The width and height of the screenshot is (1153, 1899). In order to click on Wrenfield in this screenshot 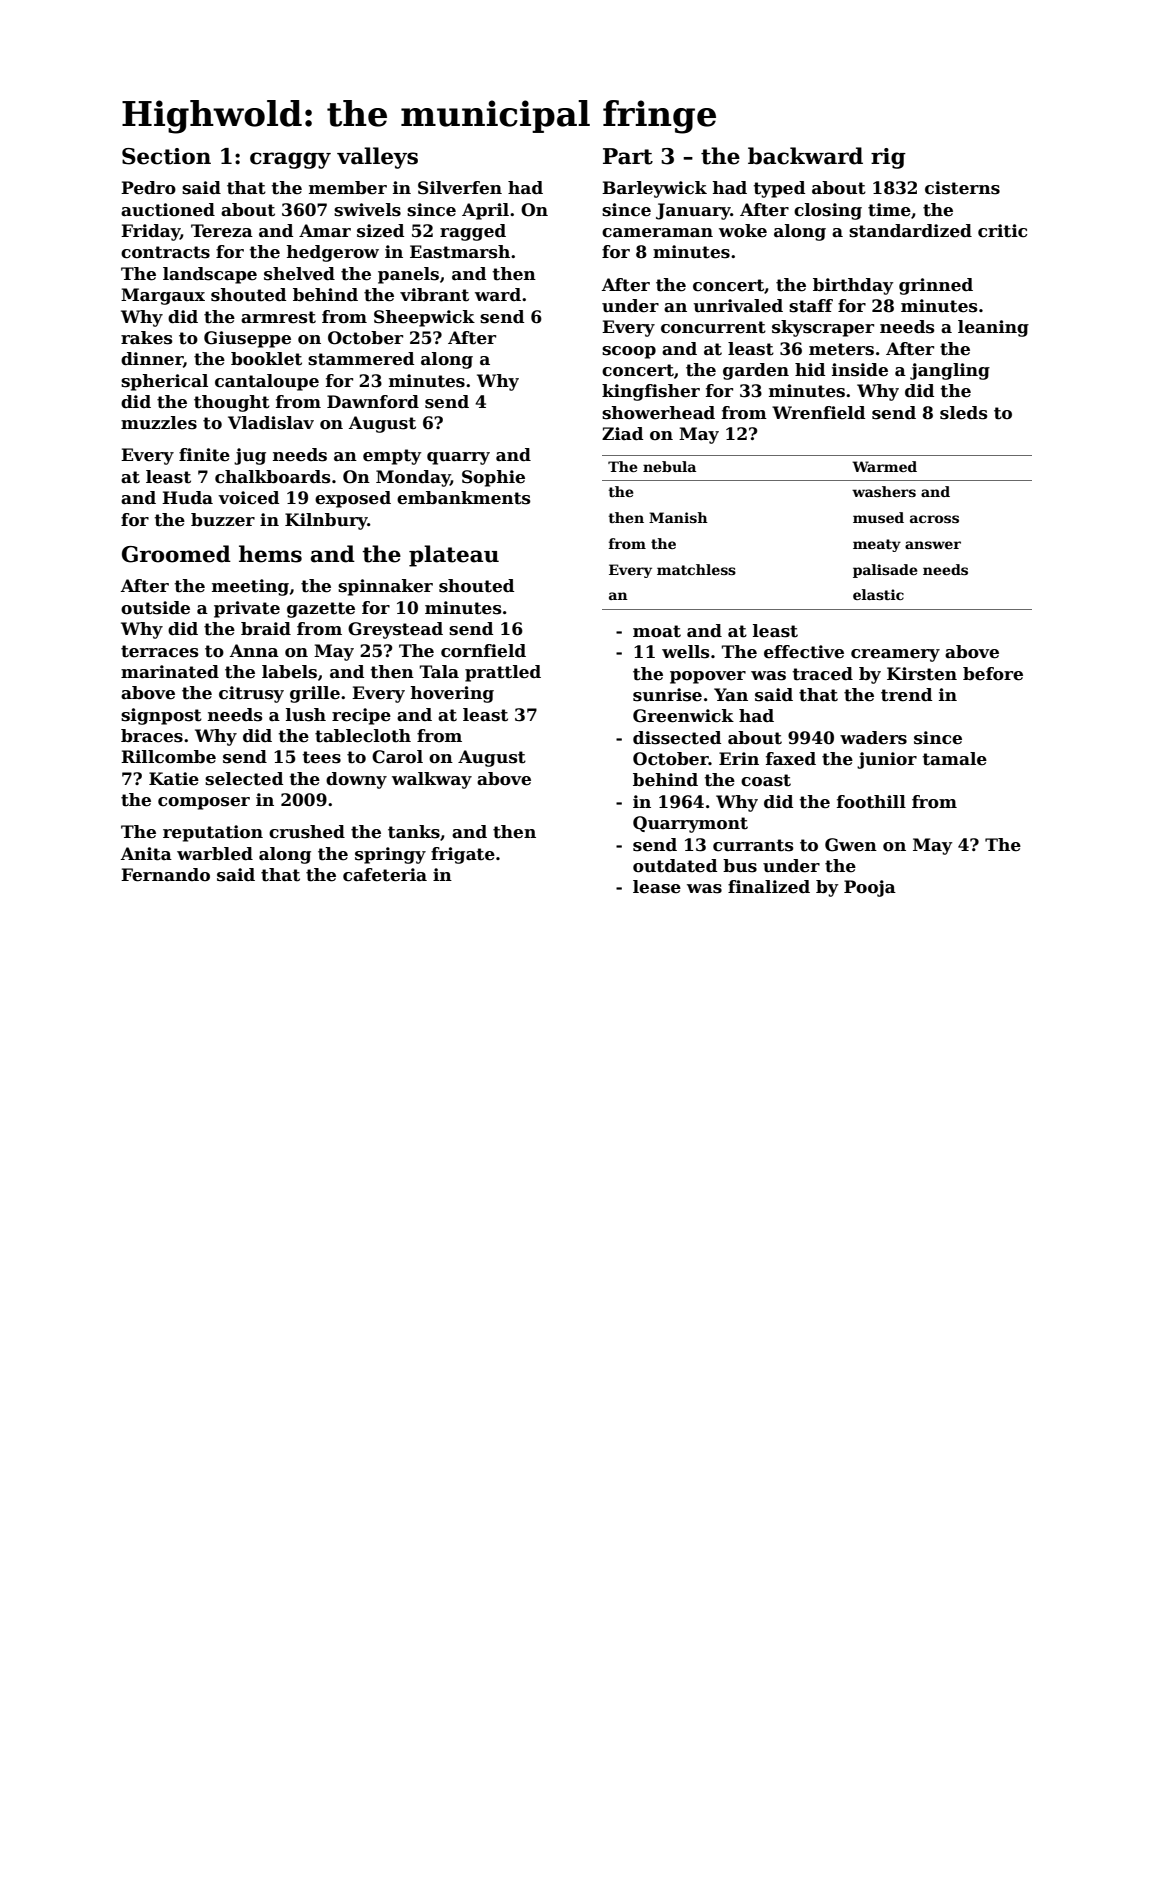, I will do `click(818, 413)`.
